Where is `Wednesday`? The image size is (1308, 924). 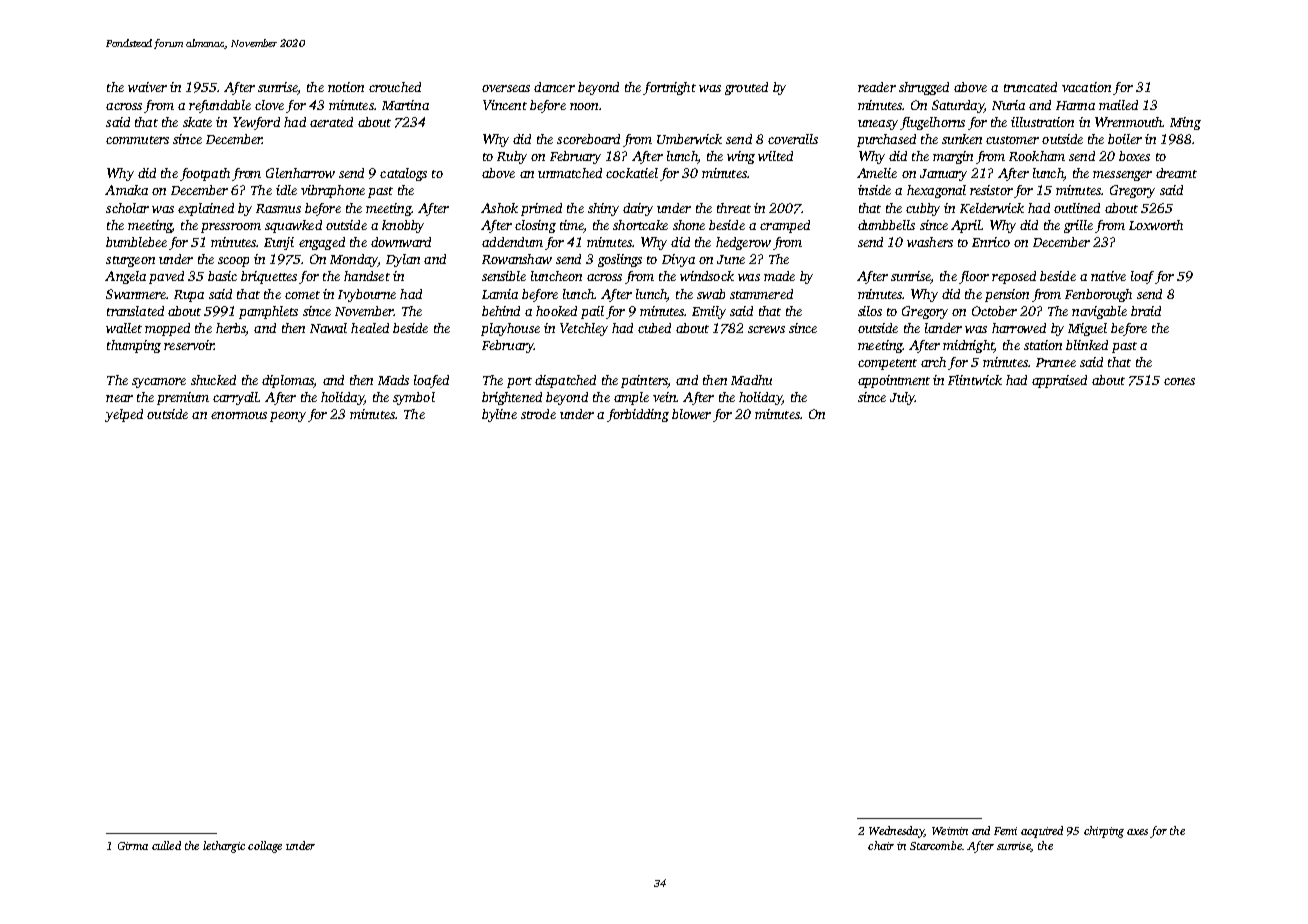
Wednesday is located at coordinates (896, 832).
